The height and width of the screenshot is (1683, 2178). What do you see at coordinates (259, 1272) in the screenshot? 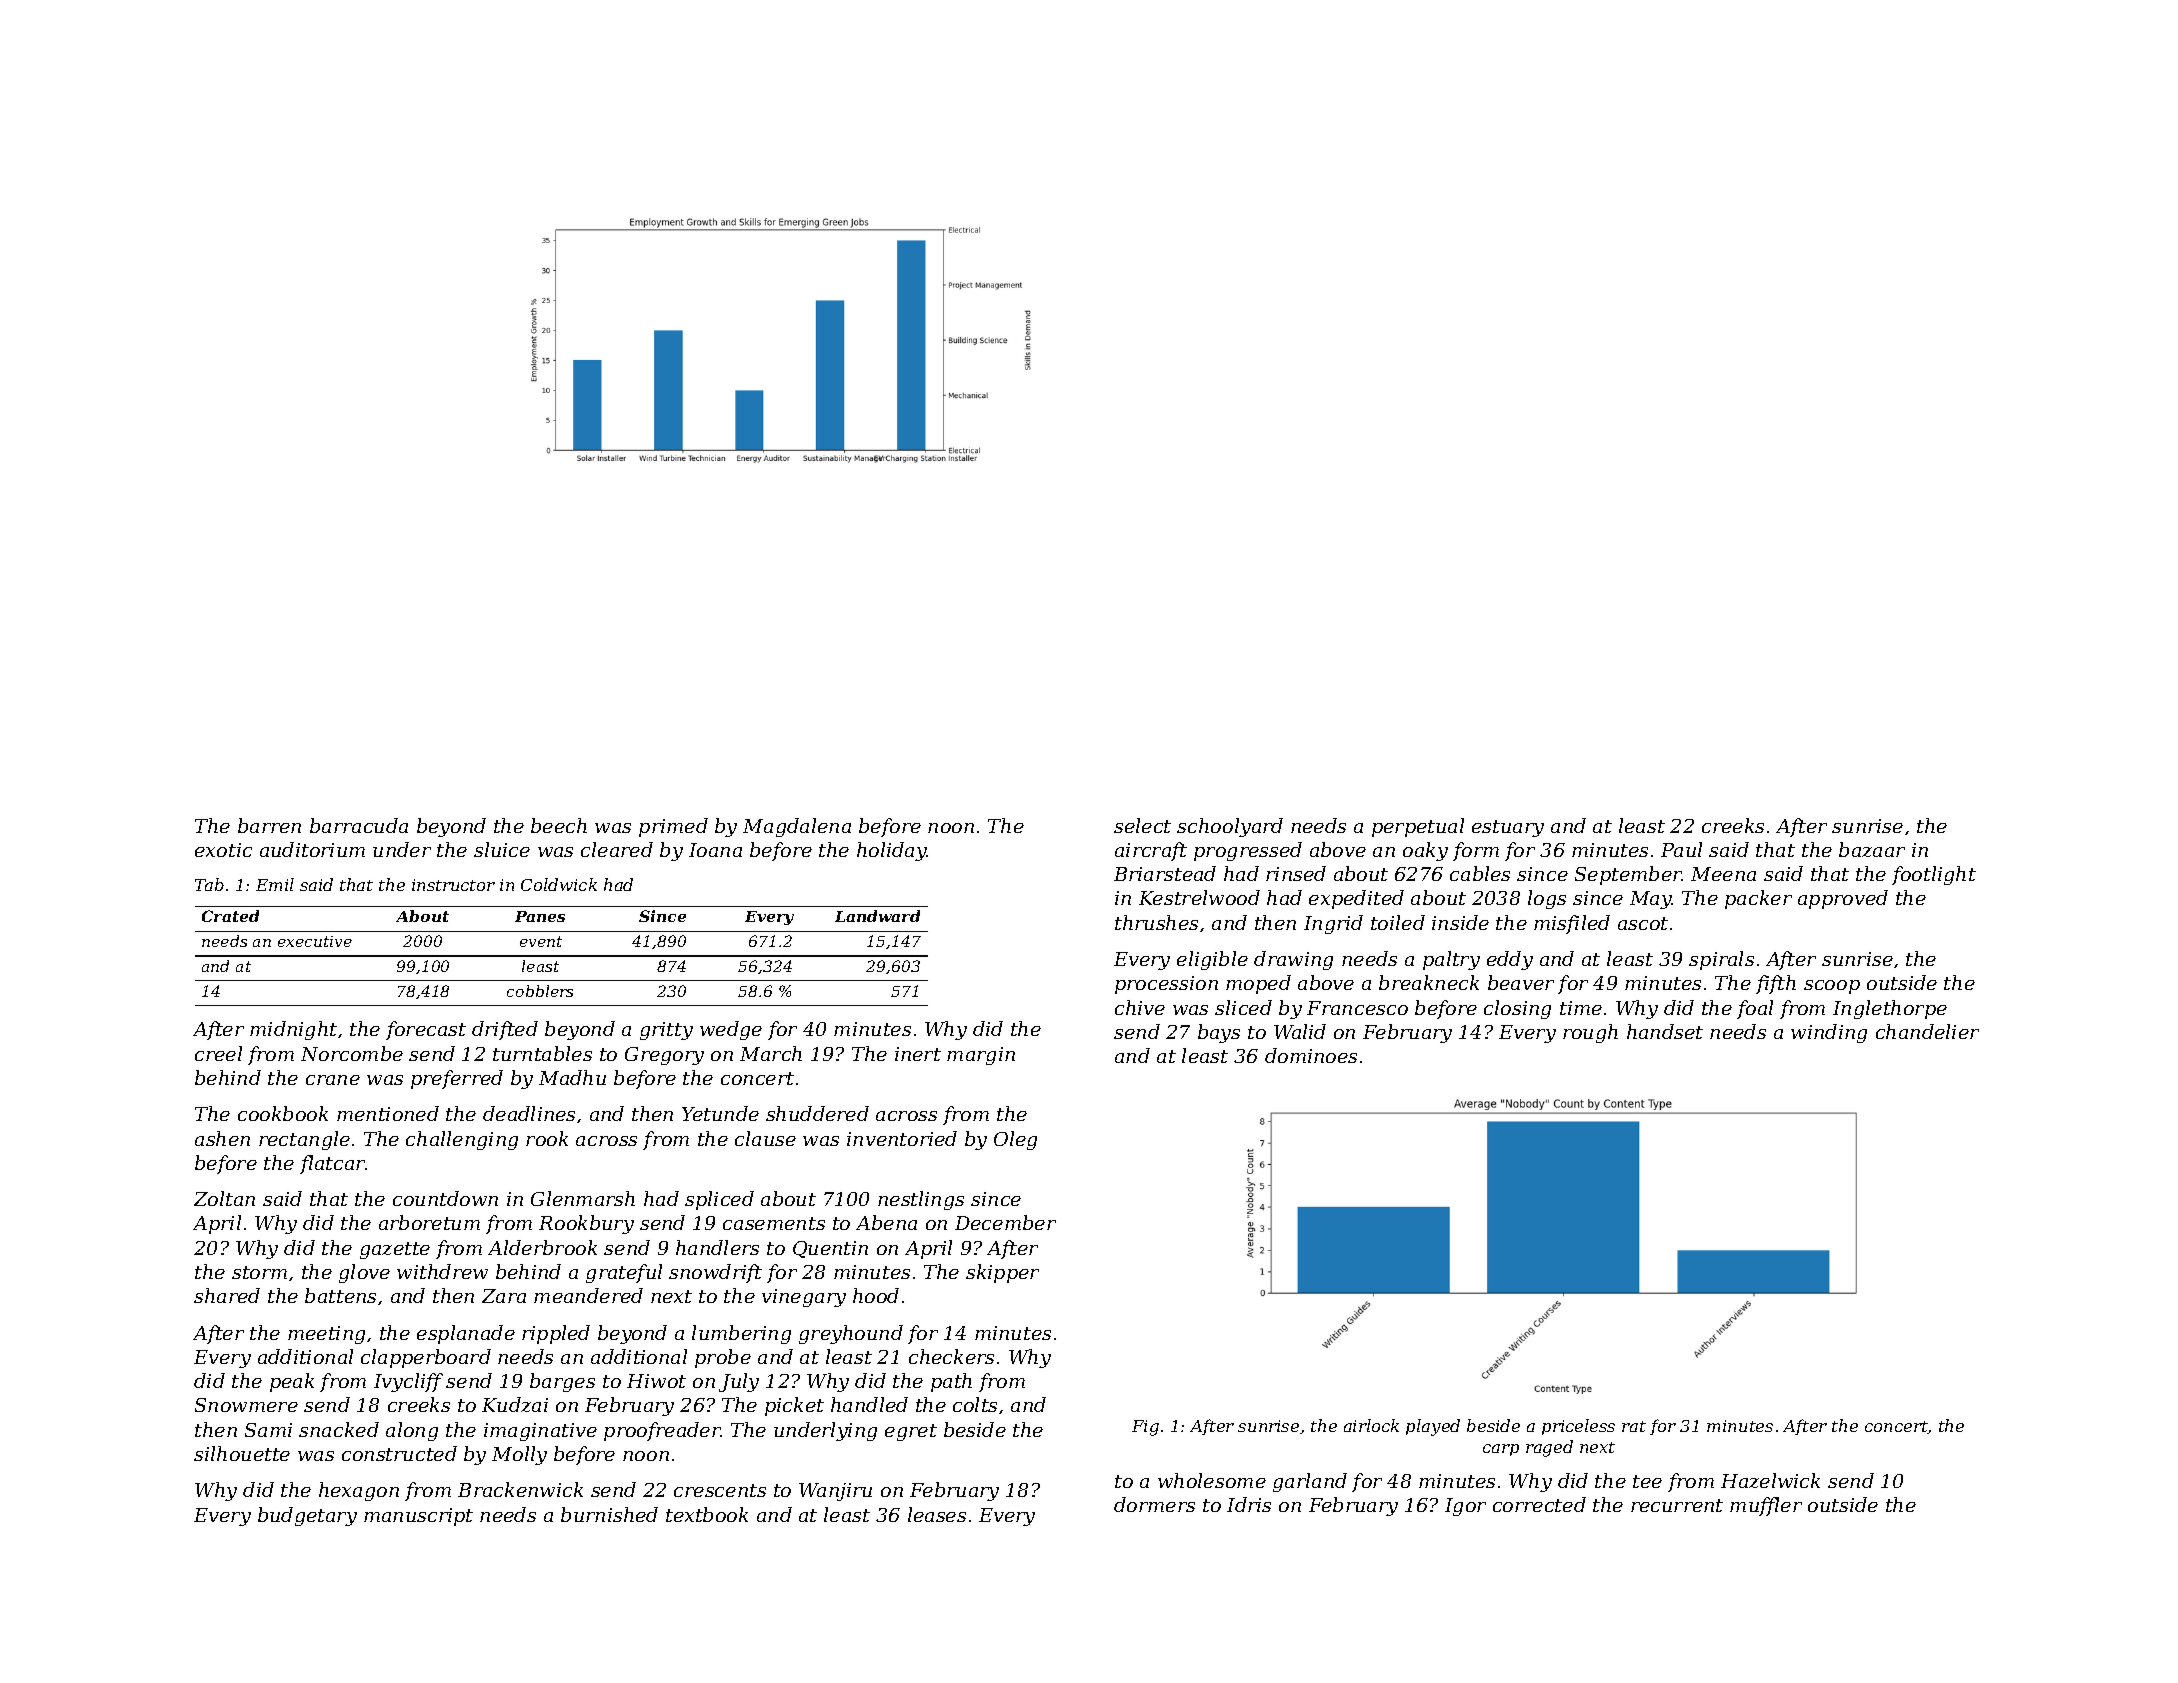
I see `storm` at bounding box center [259, 1272].
